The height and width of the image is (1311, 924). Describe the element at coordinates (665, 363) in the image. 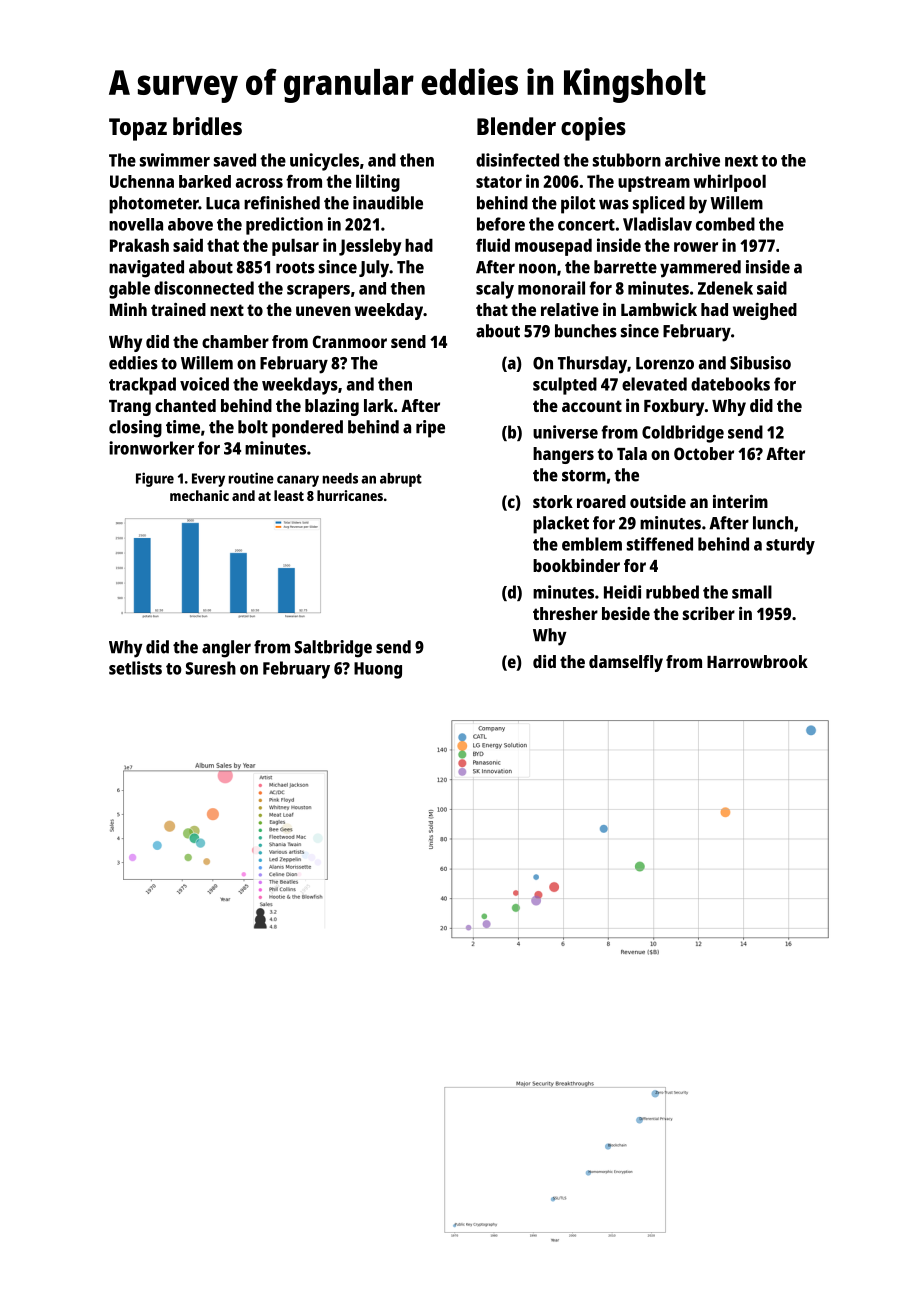

I see `Lorenzo` at that location.
